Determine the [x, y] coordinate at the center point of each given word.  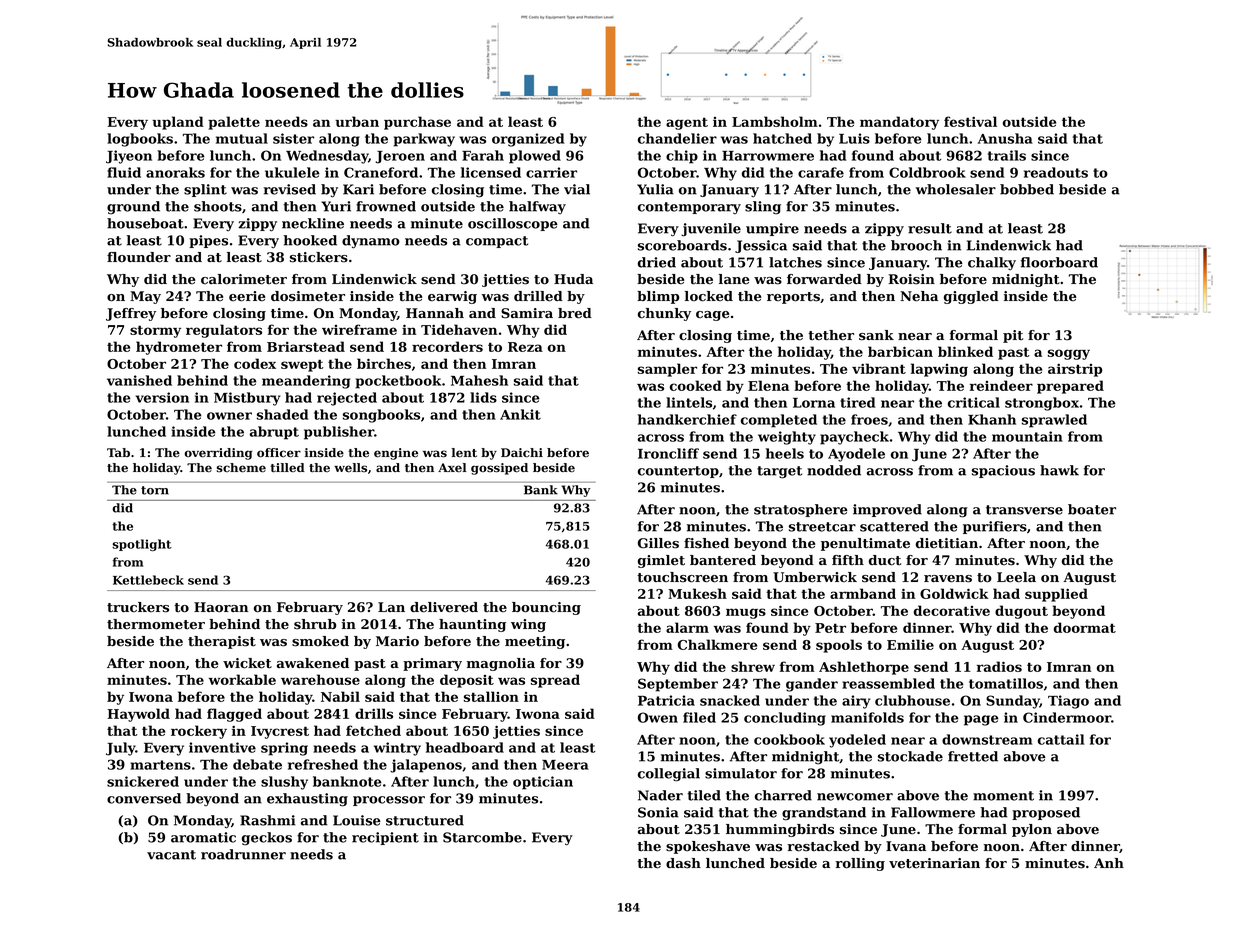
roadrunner [243, 854]
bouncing [546, 608]
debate [257, 764]
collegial [669, 775]
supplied [1056, 595]
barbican [900, 351]
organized [528, 140]
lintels [689, 402]
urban [357, 121]
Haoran [221, 607]
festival [970, 121]
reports [793, 298]
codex [255, 363]
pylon [1032, 830]
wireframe [359, 329]
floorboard [1059, 262]
